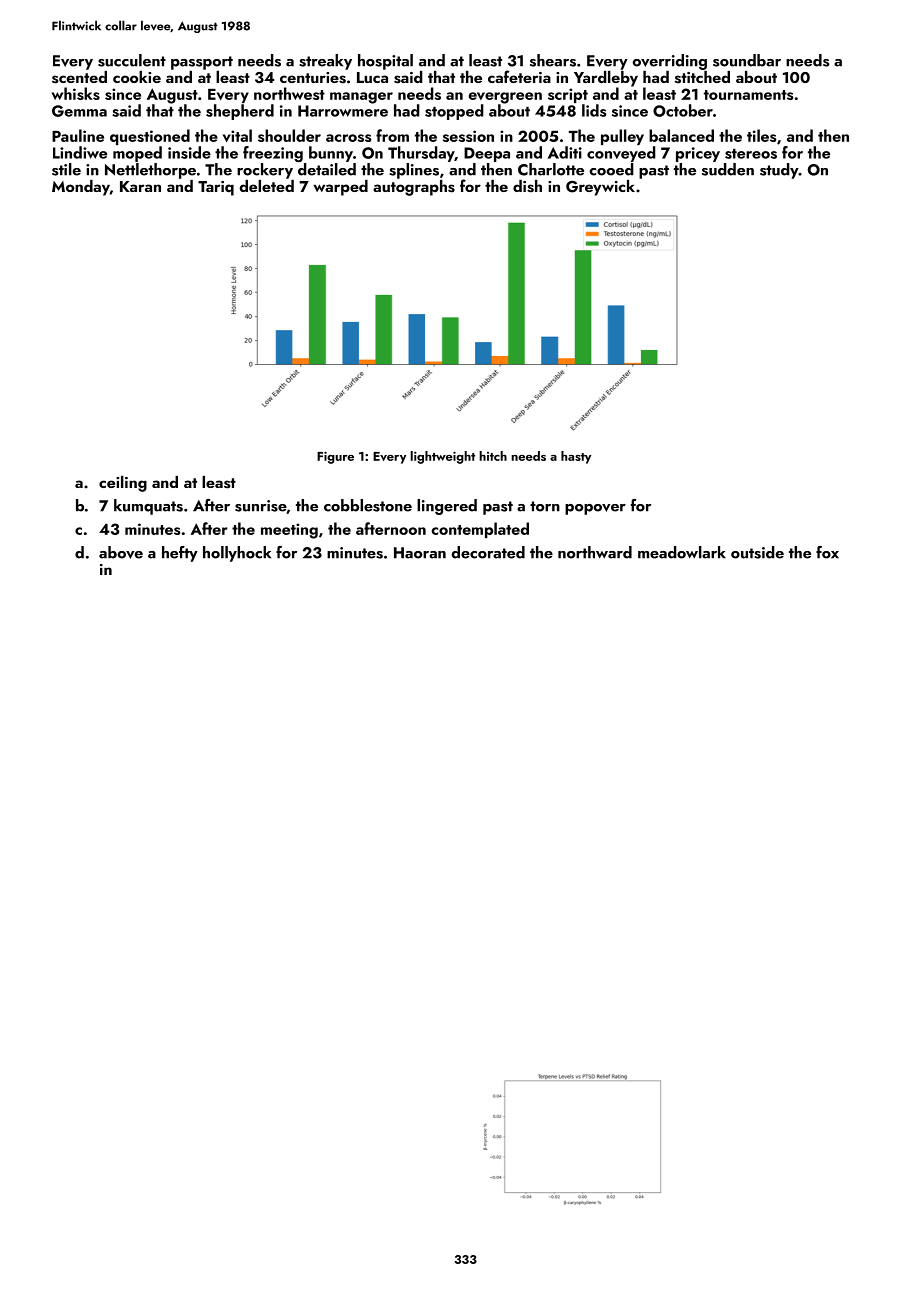 The image size is (908, 1316). Describe the element at coordinates (493, 456) in the document. I see `hitch` at that location.
